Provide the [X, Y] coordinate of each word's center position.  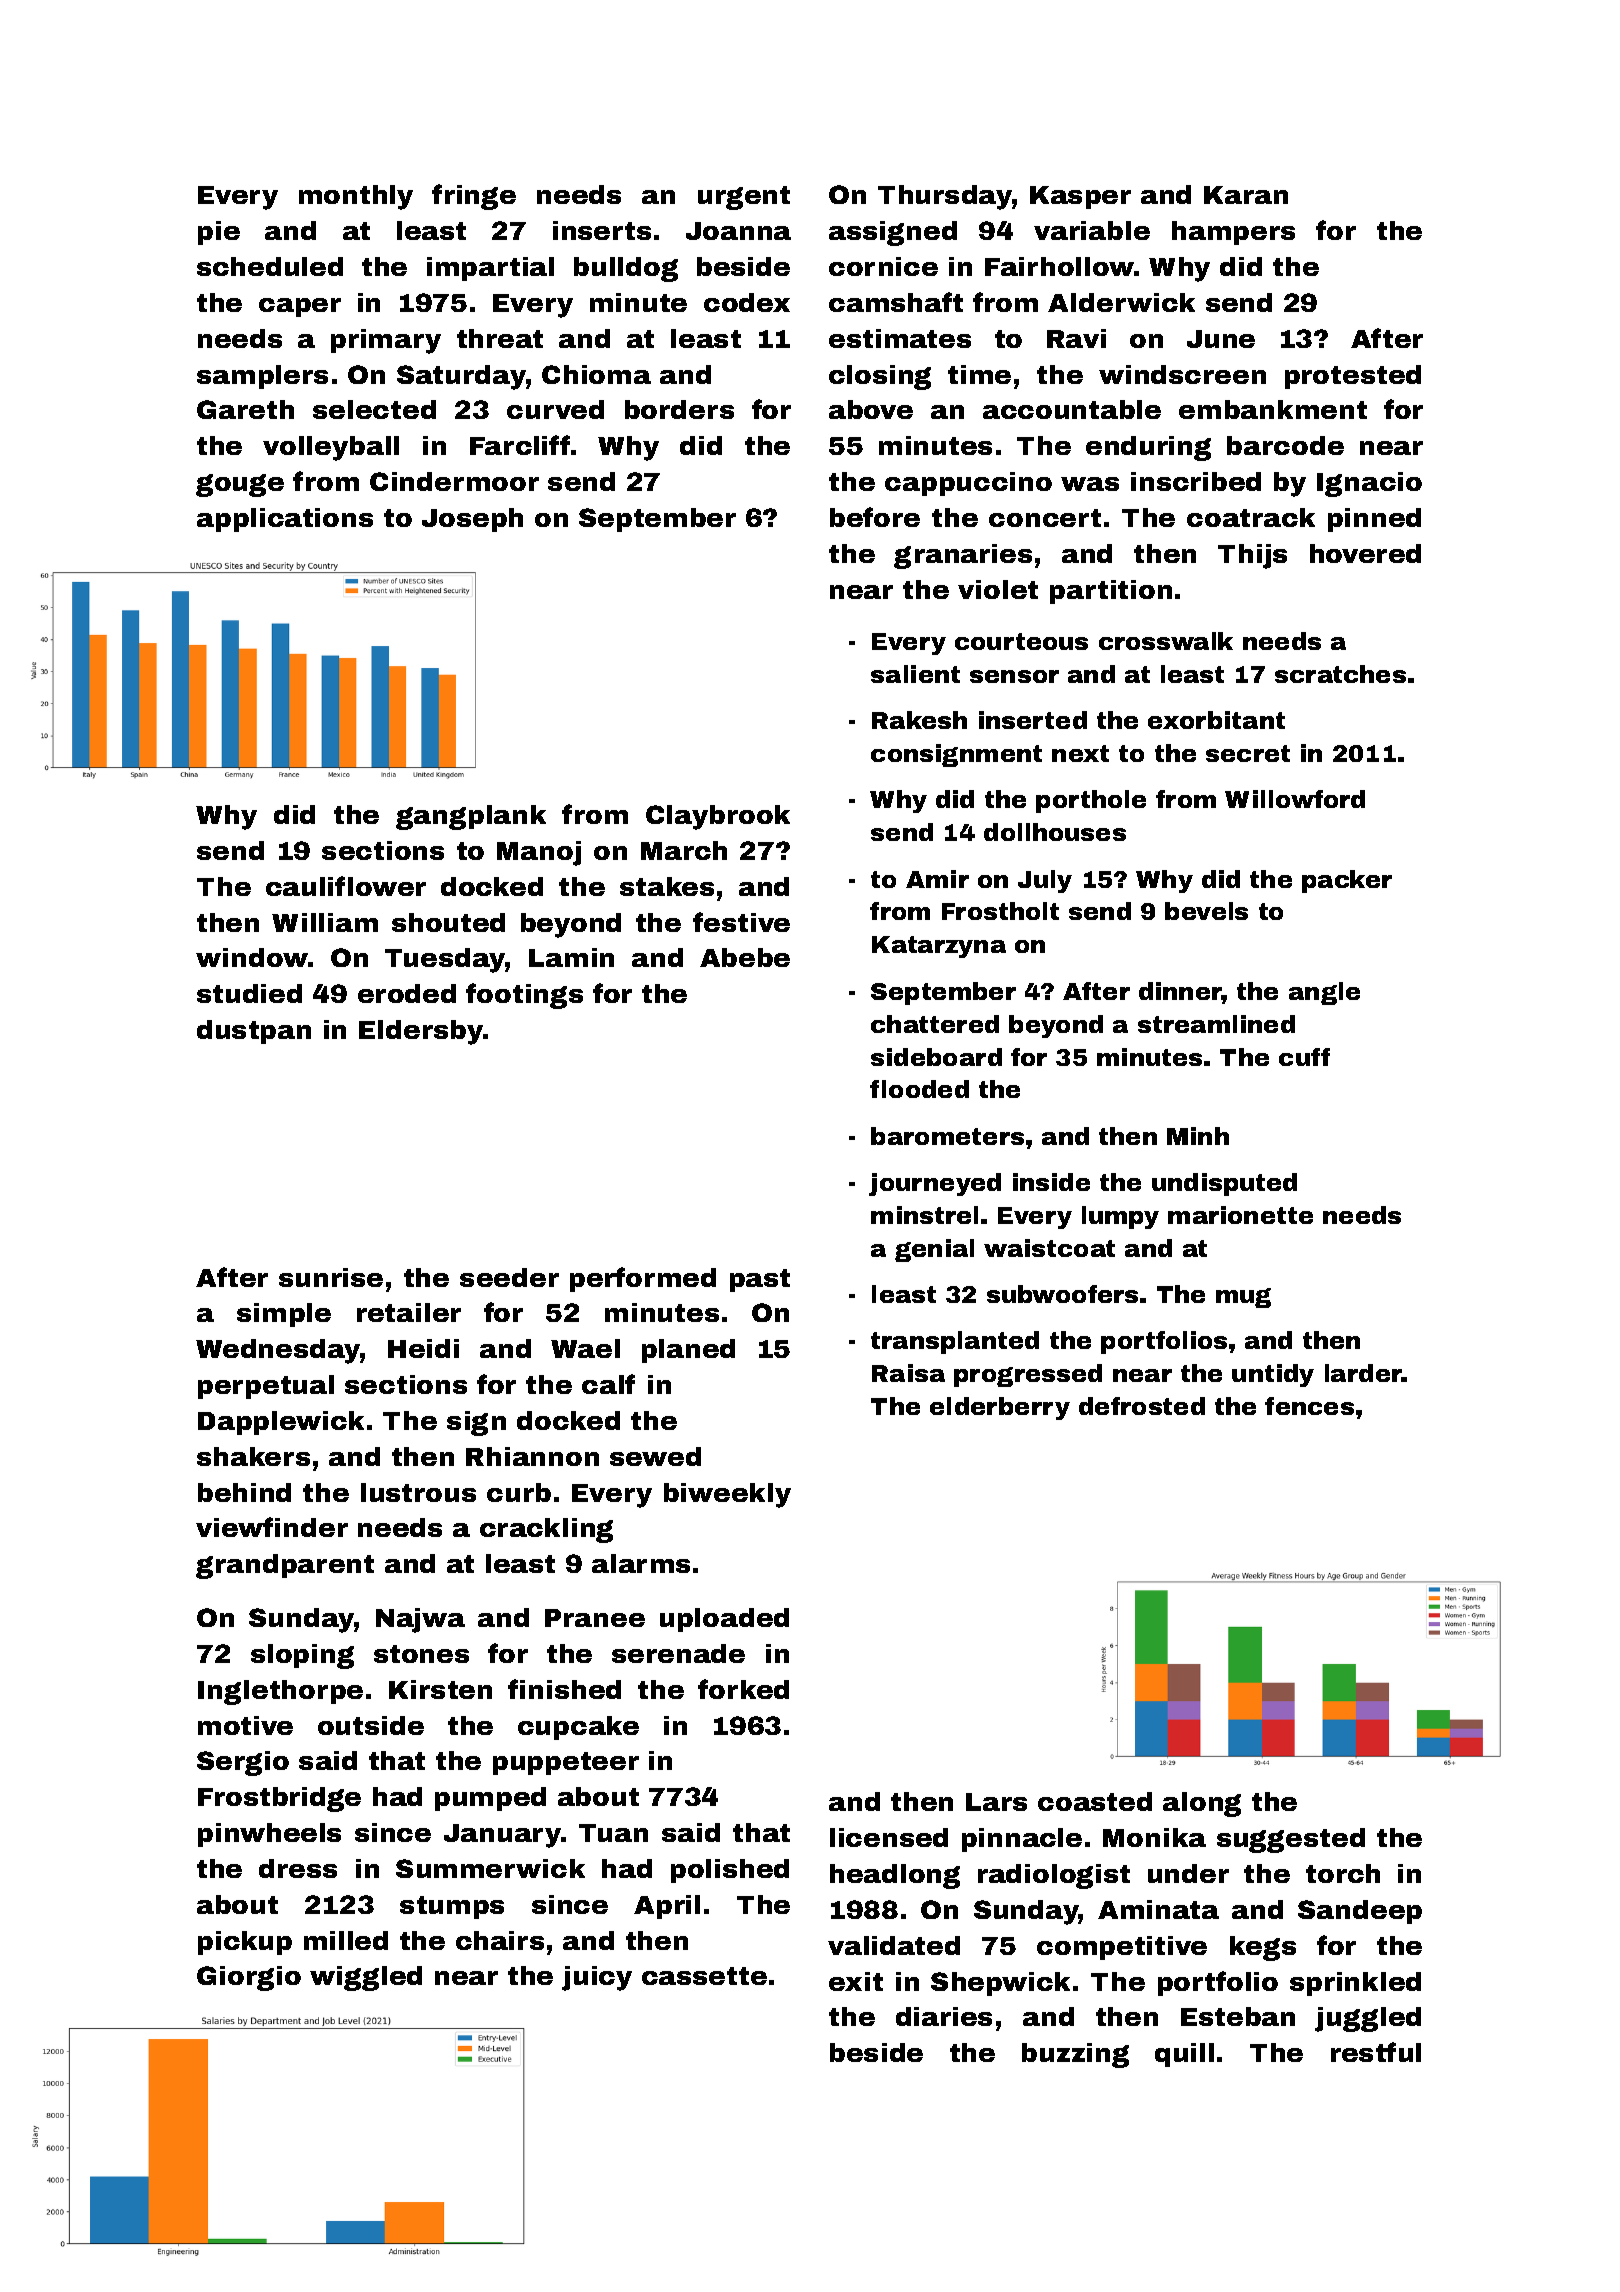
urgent [744, 198]
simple [284, 1315]
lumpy [1120, 1217]
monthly [356, 197]
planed [688, 1351]
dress [298, 1868]
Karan [1246, 195]
